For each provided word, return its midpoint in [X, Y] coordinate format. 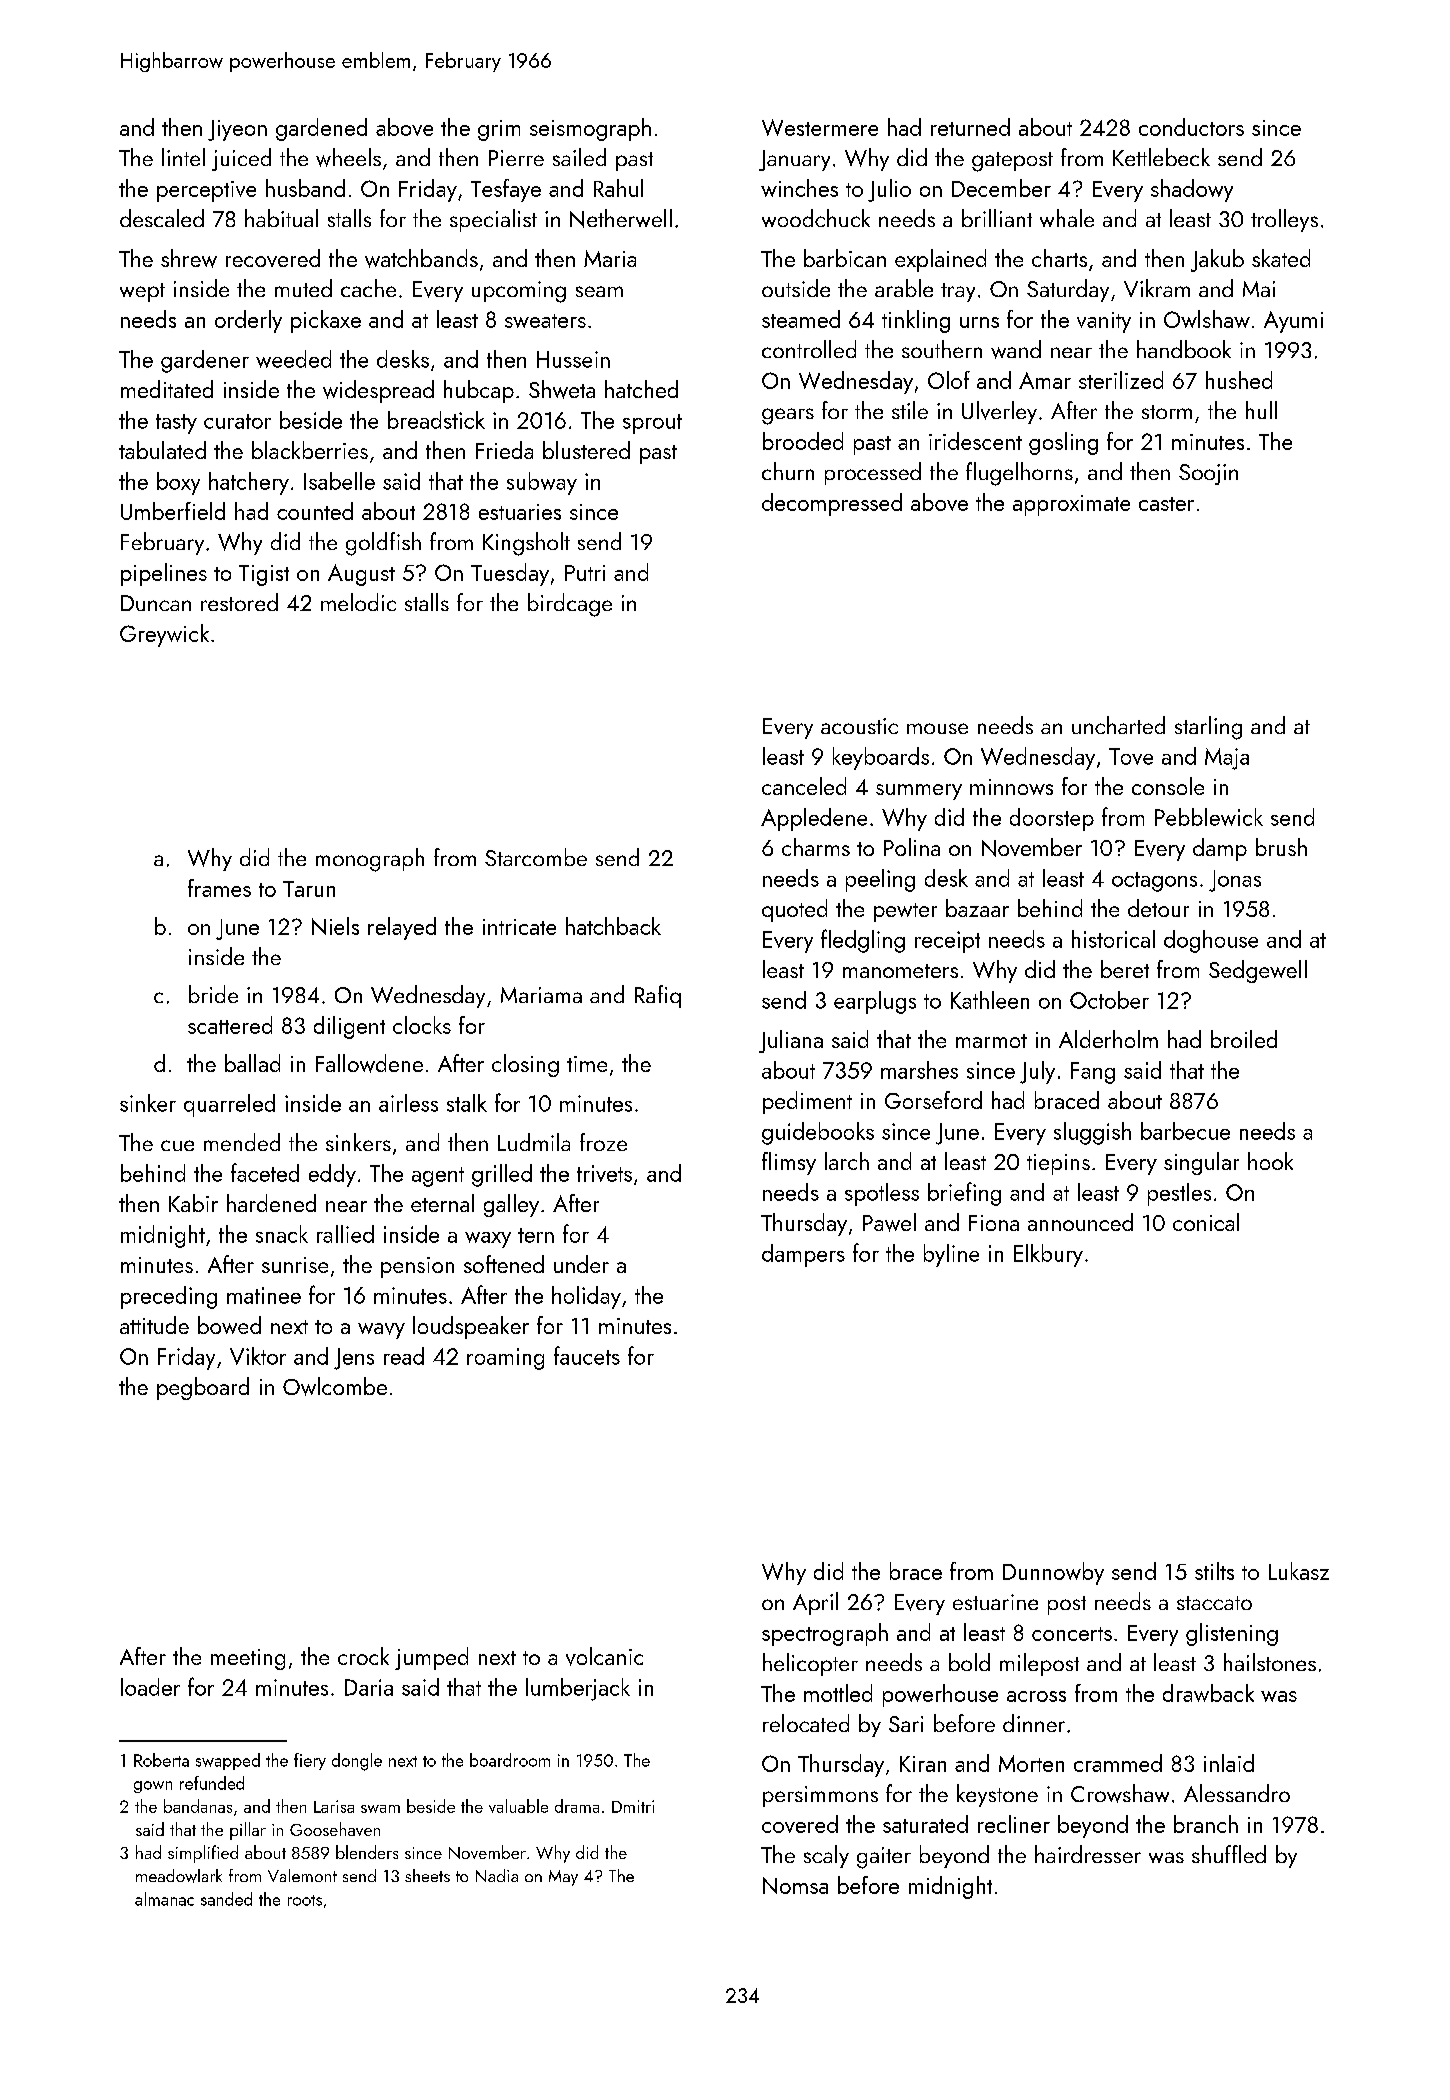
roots [305, 1900]
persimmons [820, 1796]
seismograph [590, 129]
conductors [1191, 127]
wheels [348, 157]
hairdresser [1088, 1854]
